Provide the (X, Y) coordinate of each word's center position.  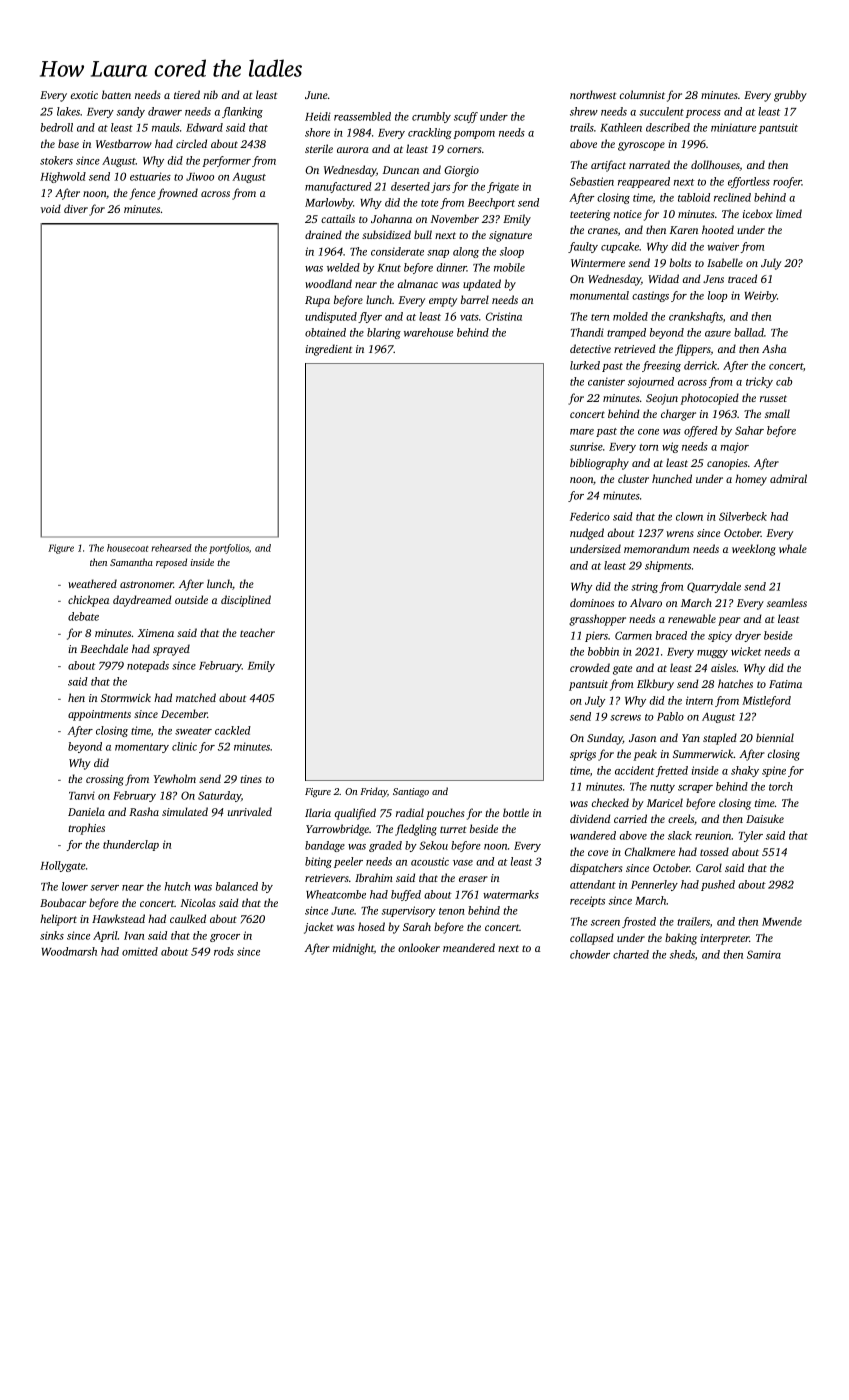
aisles (723, 667)
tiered (187, 94)
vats (469, 317)
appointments (99, 715)
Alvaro (646, 602)
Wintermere (598, 263)
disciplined (246, 601)
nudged (587, 534)
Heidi (318, 116)
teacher (257, 632)
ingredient (328, 350)
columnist (642, 94)
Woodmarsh (69, 951)
